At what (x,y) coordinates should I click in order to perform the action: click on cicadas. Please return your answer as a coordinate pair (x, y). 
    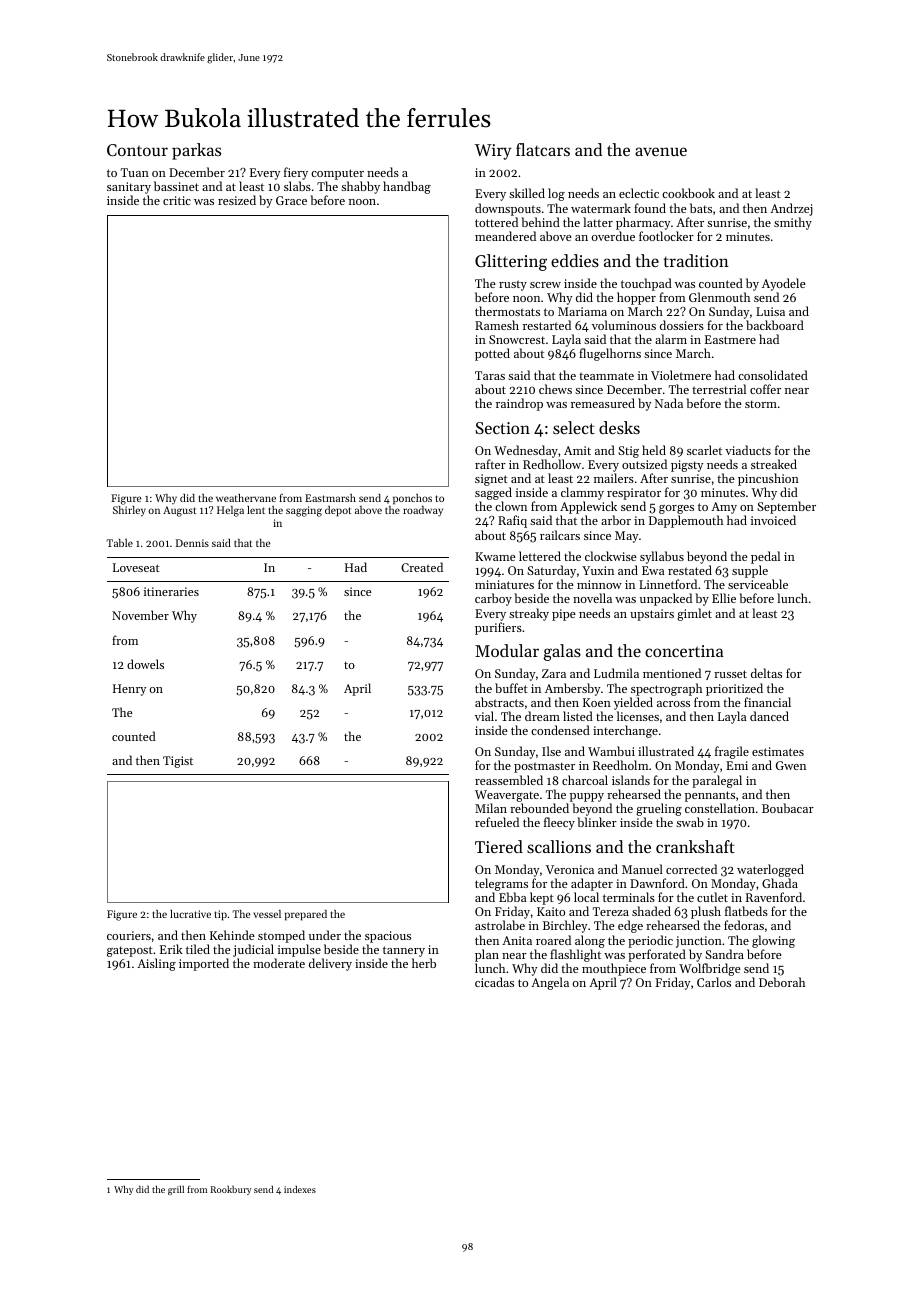
    Looking at the image, I should click on (494, 982).
